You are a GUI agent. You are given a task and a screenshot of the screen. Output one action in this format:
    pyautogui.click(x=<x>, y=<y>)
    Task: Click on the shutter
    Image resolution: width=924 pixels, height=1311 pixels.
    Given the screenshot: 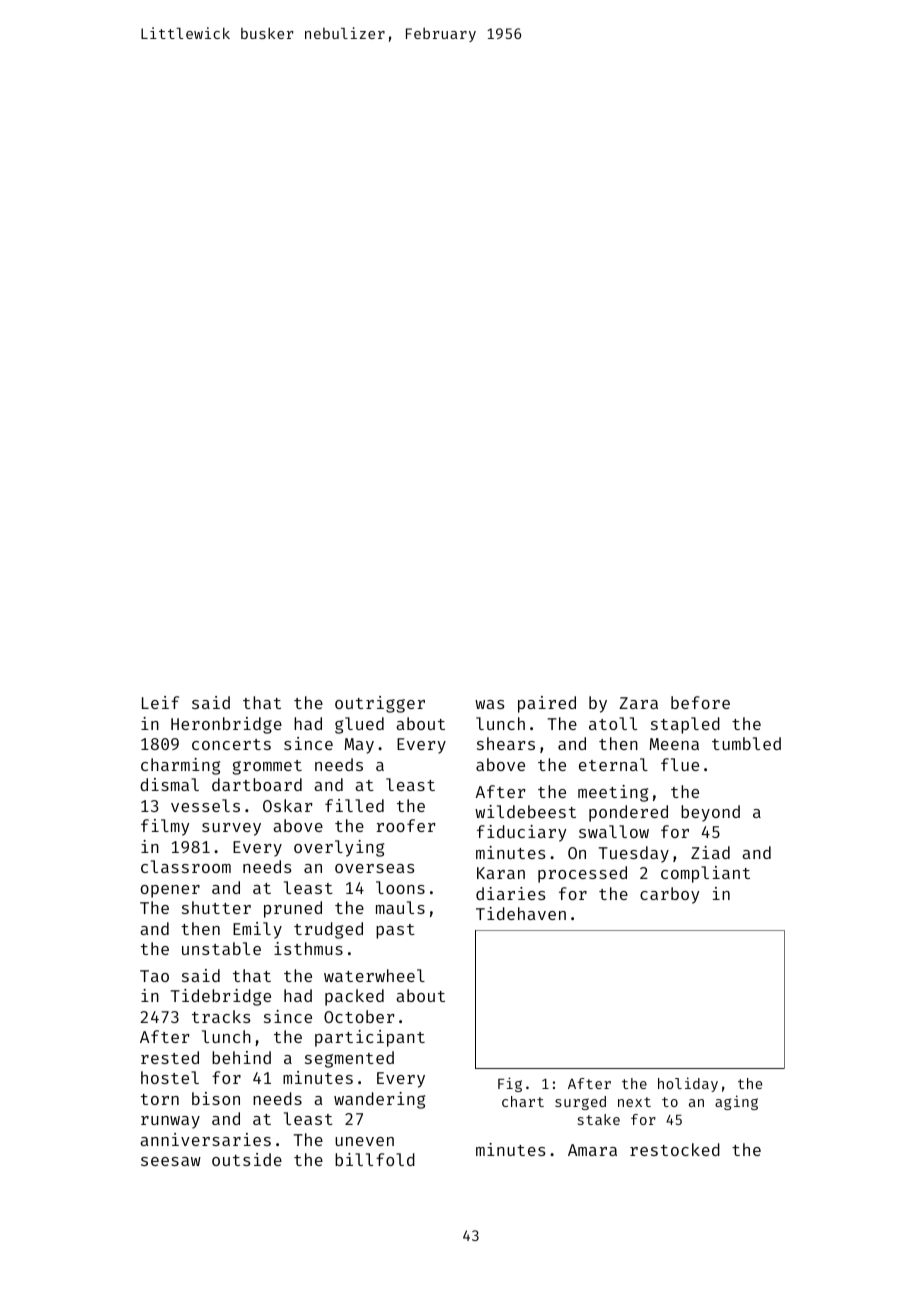 What is the action you would take?
    pyautogui.click(x=216, y=907)
